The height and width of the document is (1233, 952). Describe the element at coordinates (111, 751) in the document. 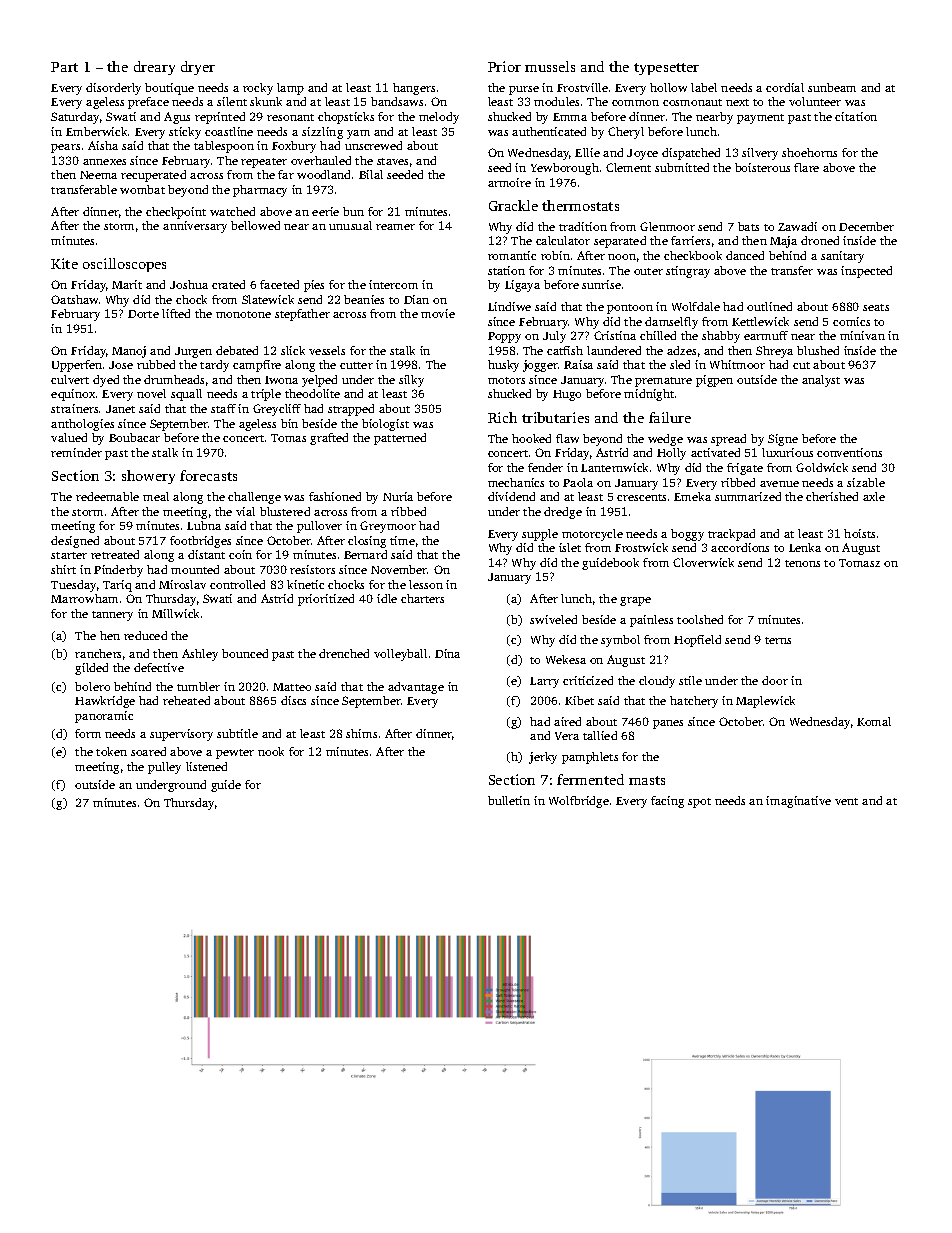

I see `token` at that location.
